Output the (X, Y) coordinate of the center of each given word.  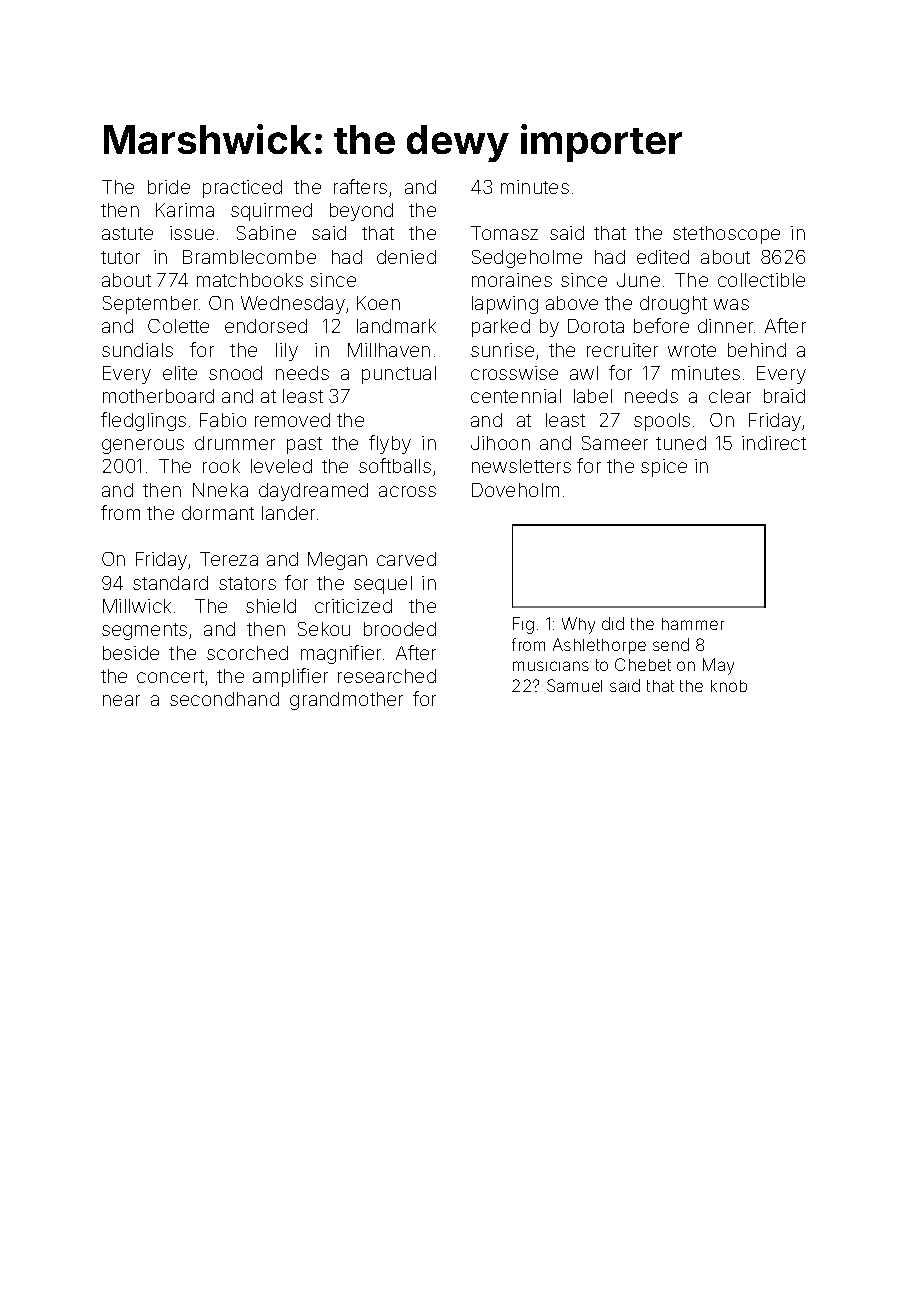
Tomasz (504, 233)
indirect (774, 443)
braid (784, 396)
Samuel (574, 685)
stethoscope (726, 235)
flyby (390, 444)
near (121, 700)
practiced (242, 189)
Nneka (220, 490)
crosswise (514, 373)
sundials (137, 350)
